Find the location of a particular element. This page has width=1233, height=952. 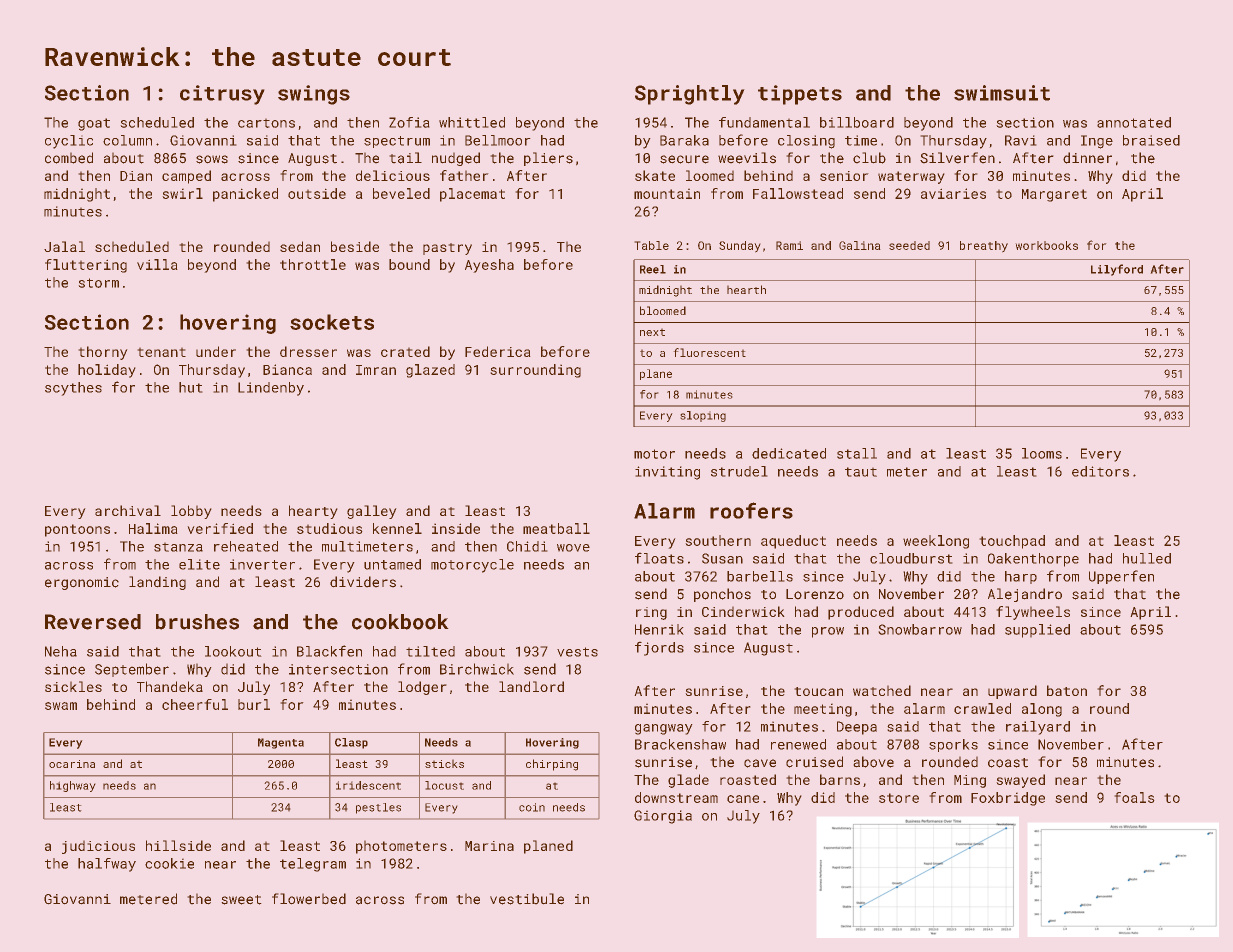

sweet is located at coordinates (241, 900).
